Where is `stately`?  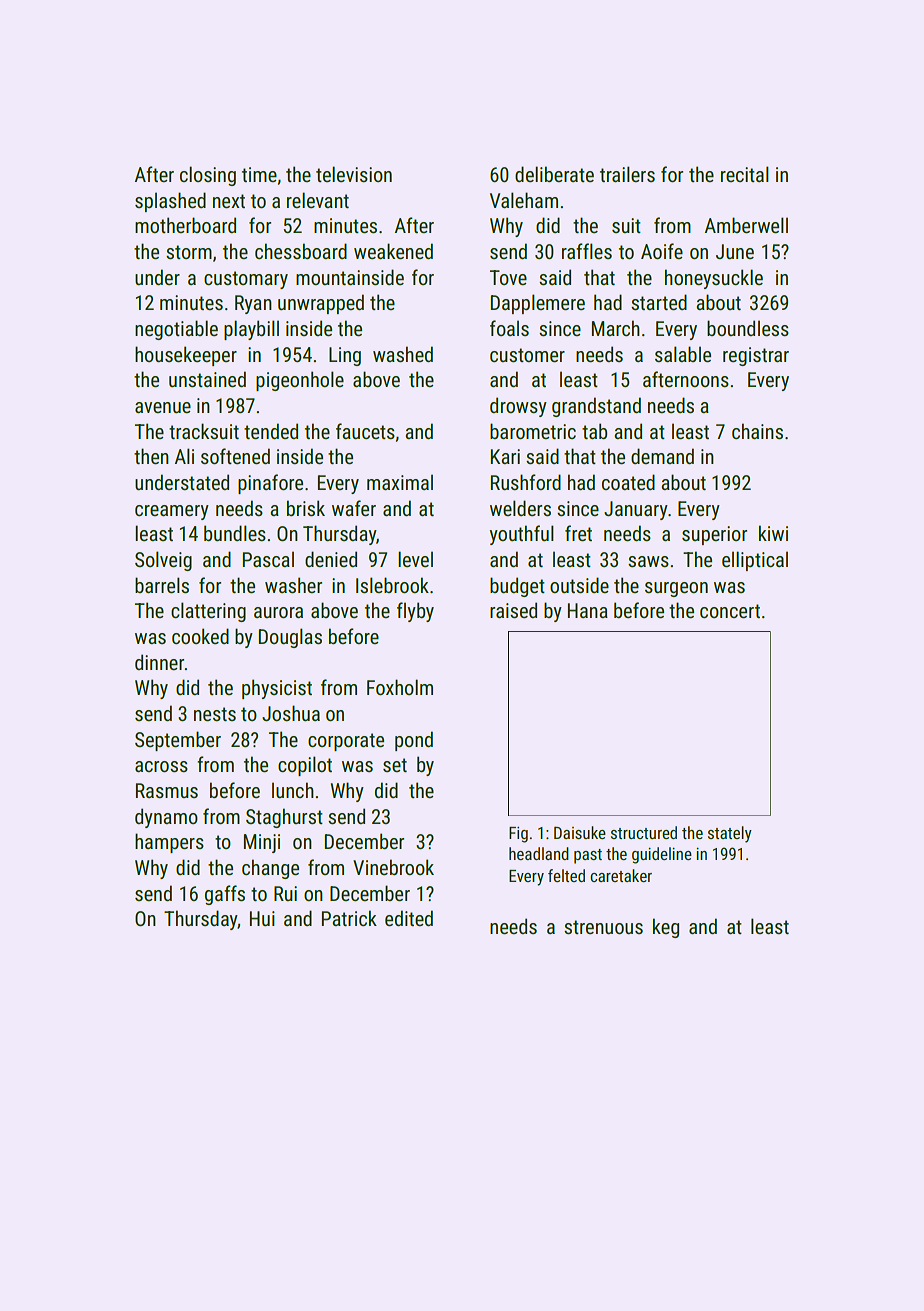 stately is located at coordinates (730, 834).
